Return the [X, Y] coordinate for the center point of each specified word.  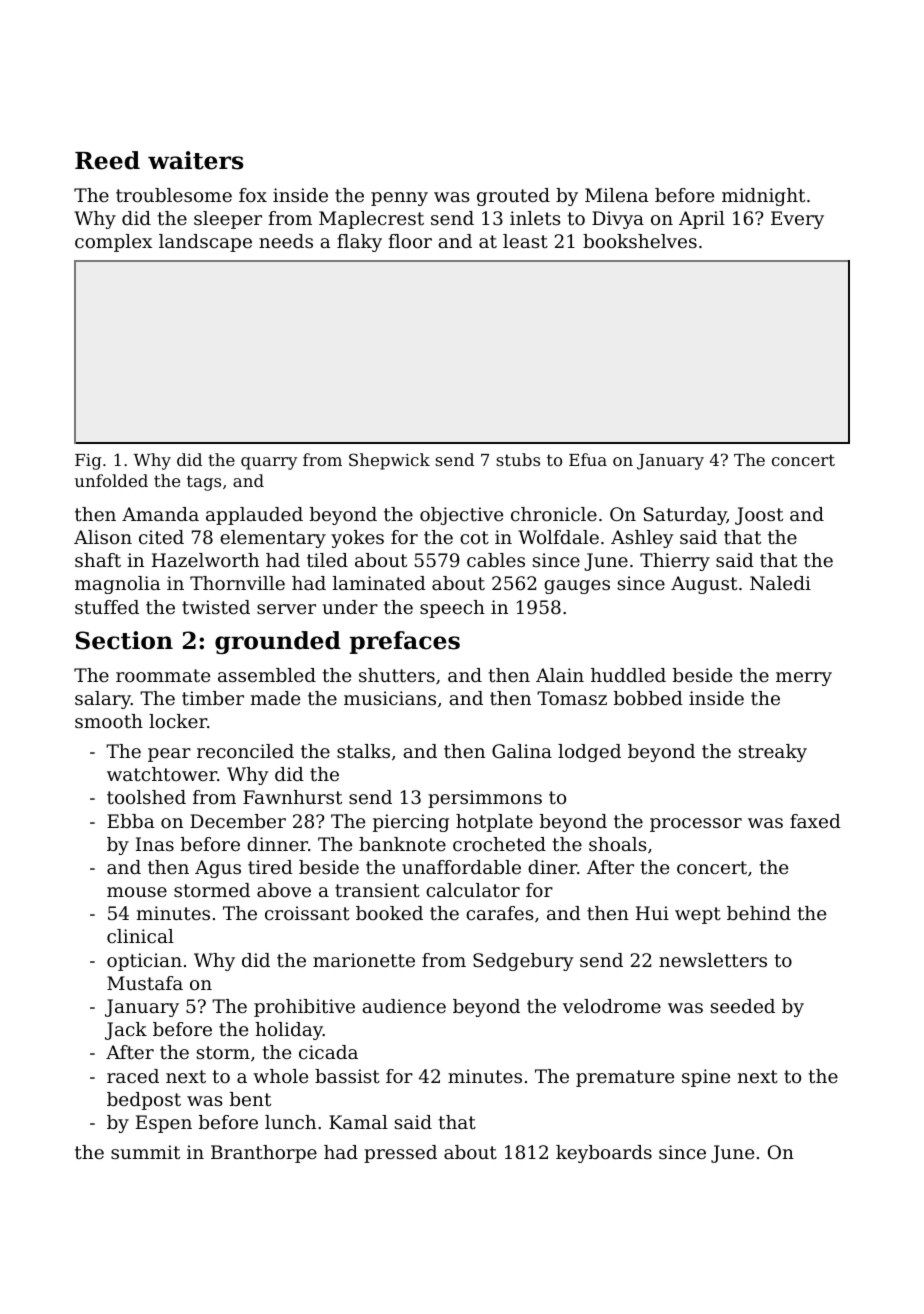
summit [145, 1152]
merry [804, 679]
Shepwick [389, 461]
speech [452, 609]
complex [113, 243]
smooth [109, 721]
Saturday [685, 516]
